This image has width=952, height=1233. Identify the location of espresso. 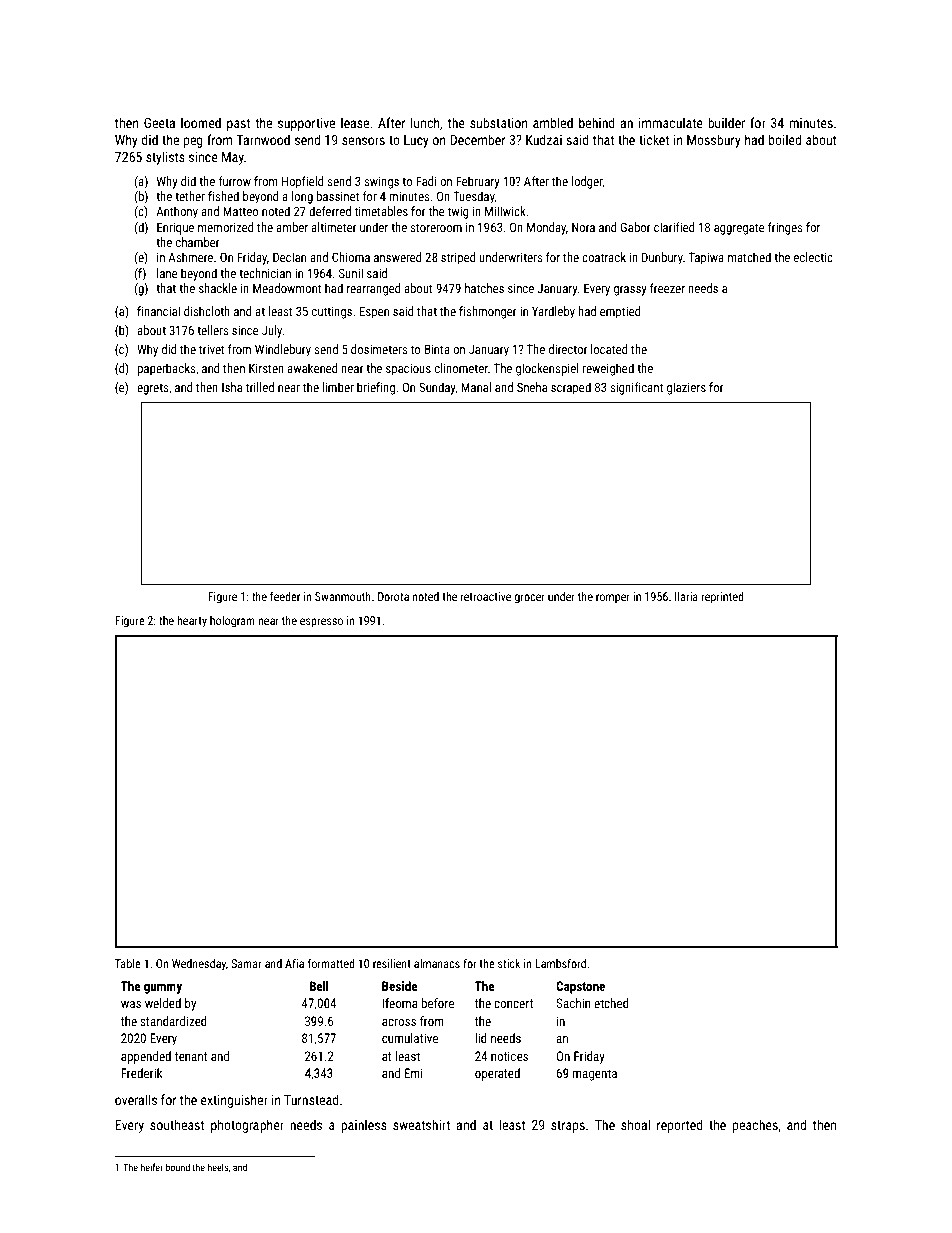
(321, 623).
